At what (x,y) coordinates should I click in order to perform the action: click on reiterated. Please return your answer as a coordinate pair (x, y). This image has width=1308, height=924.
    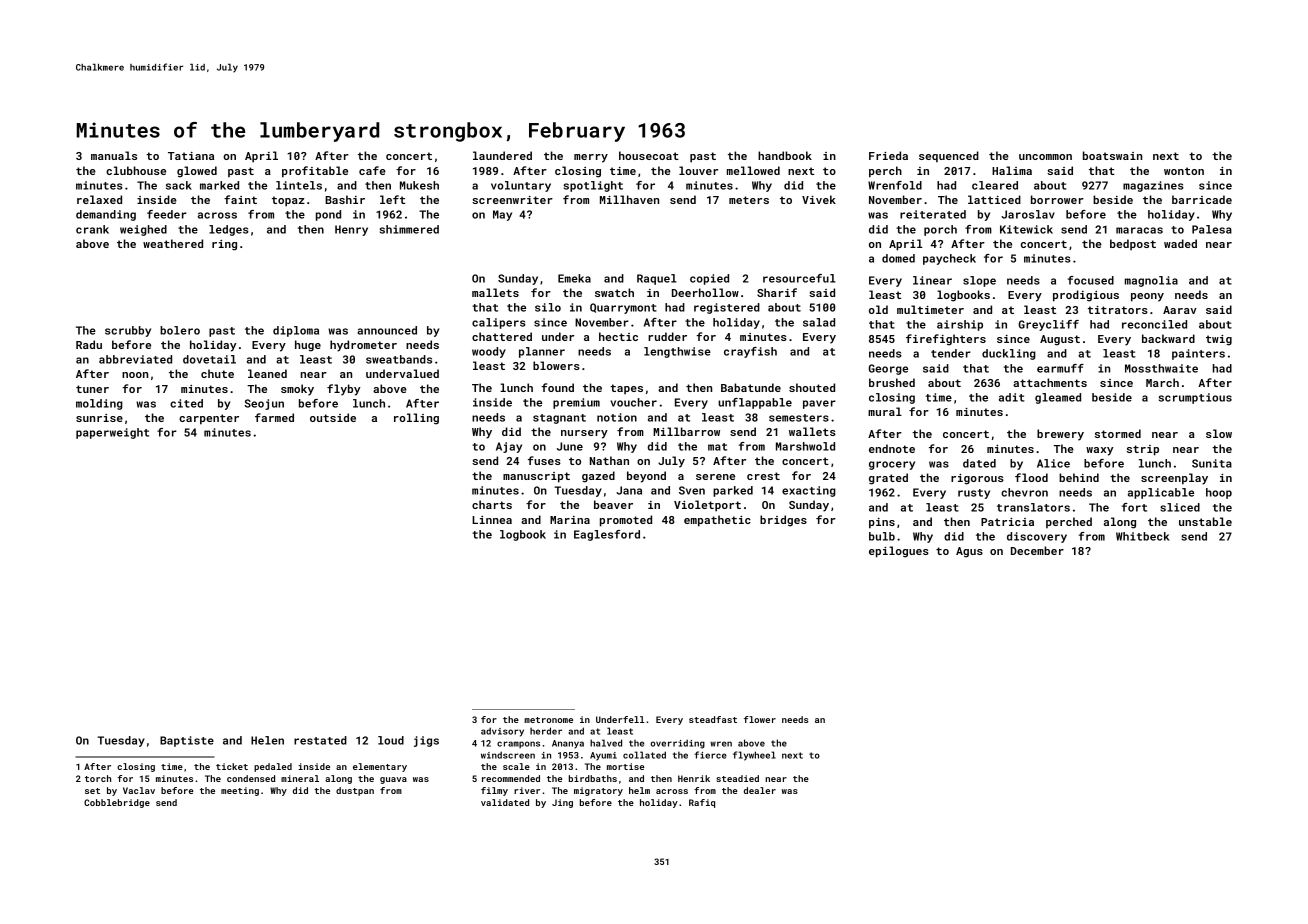
    Looking at the image, I should click on (933, 214).
